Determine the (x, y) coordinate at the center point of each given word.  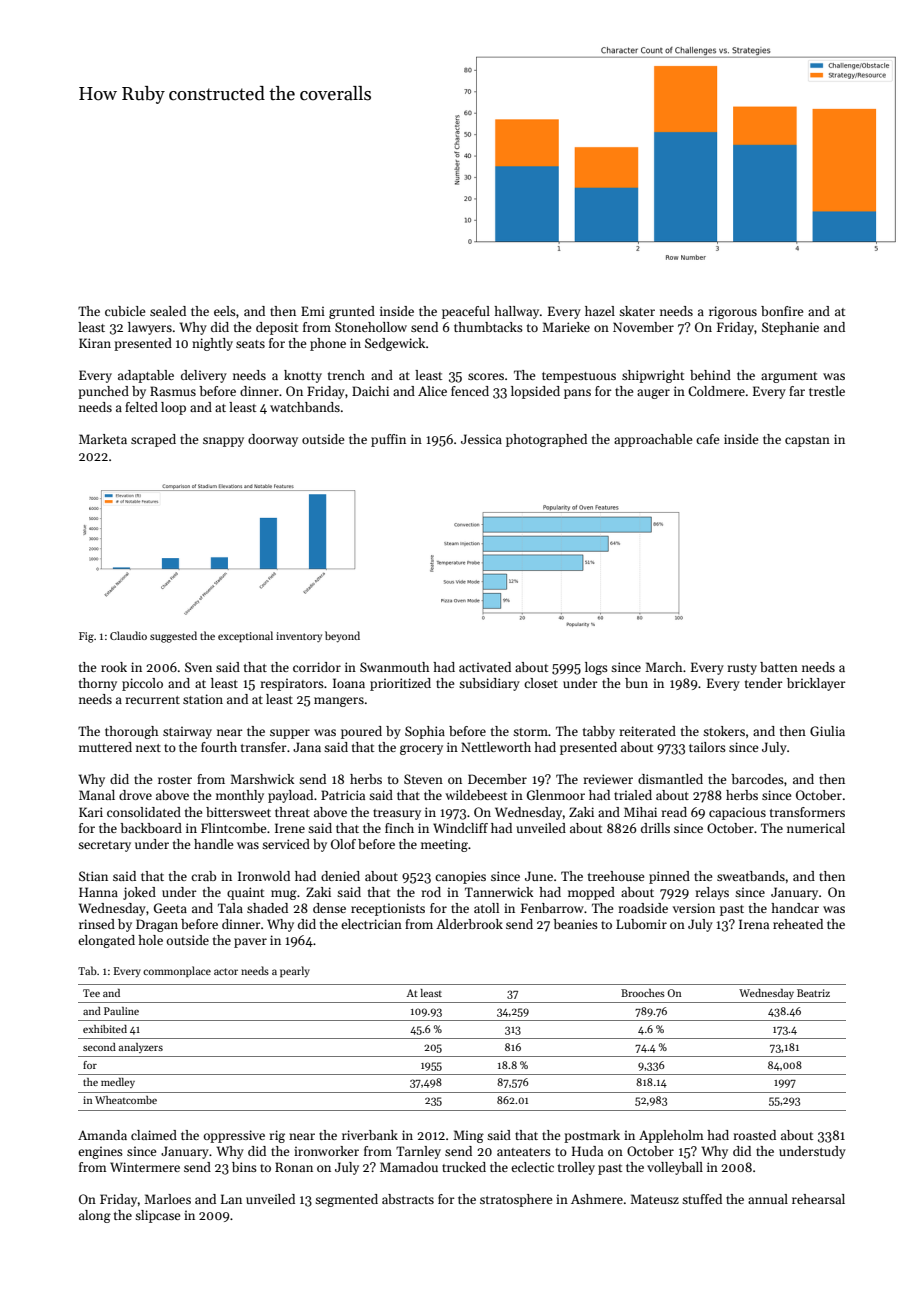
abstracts (408, 1199)
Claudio (128, 635)
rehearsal (818, 1199)
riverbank (370, 1135)
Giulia (827, 731)
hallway (516, 312)
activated (485, 667)
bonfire (782, 311)
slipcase (157, 1216)
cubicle (125, 311)
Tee (91, 993)
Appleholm (671, 1136)
